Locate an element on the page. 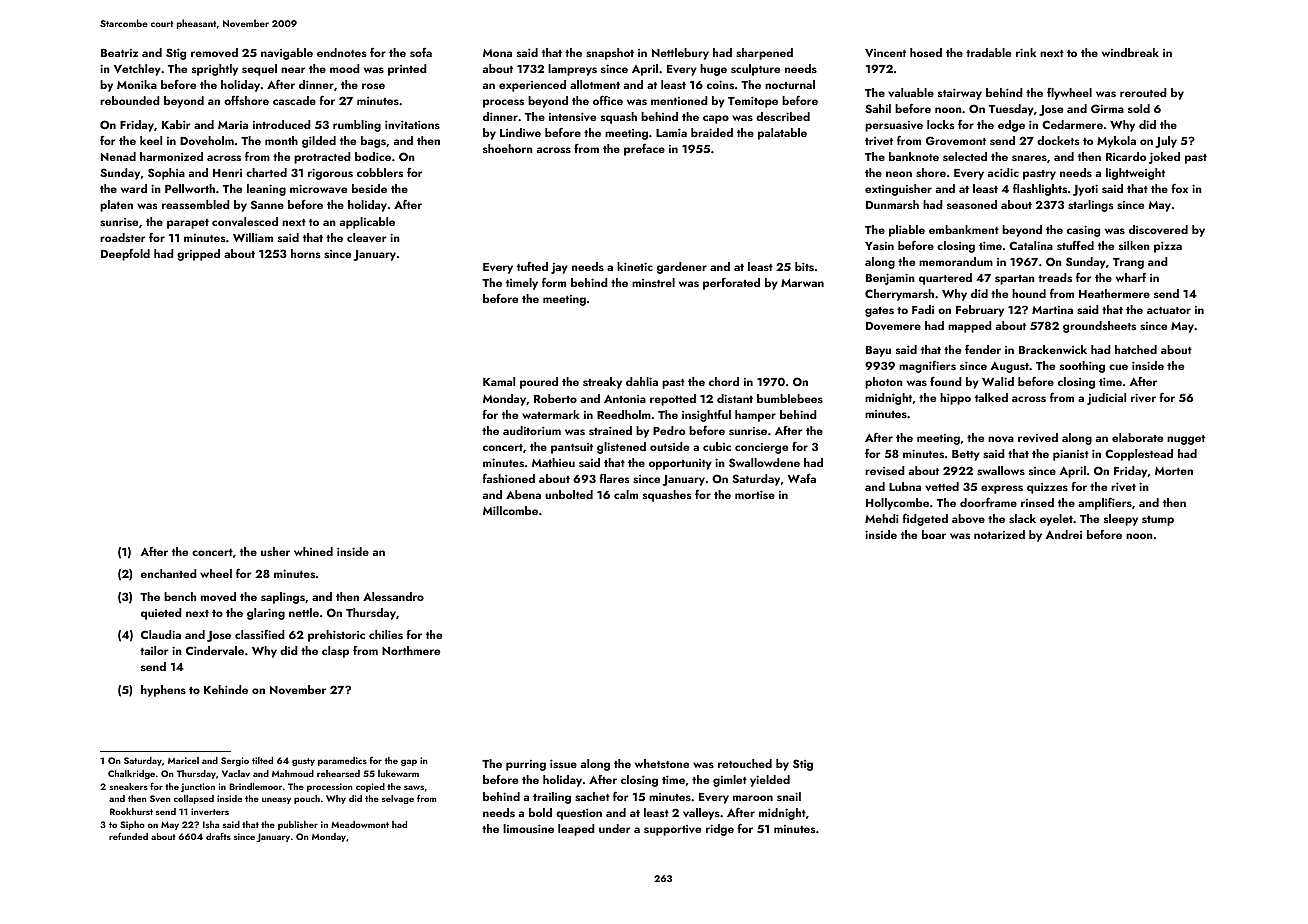 This document has width=1308, height=924. notarized is located at coordinates (999, 534).
